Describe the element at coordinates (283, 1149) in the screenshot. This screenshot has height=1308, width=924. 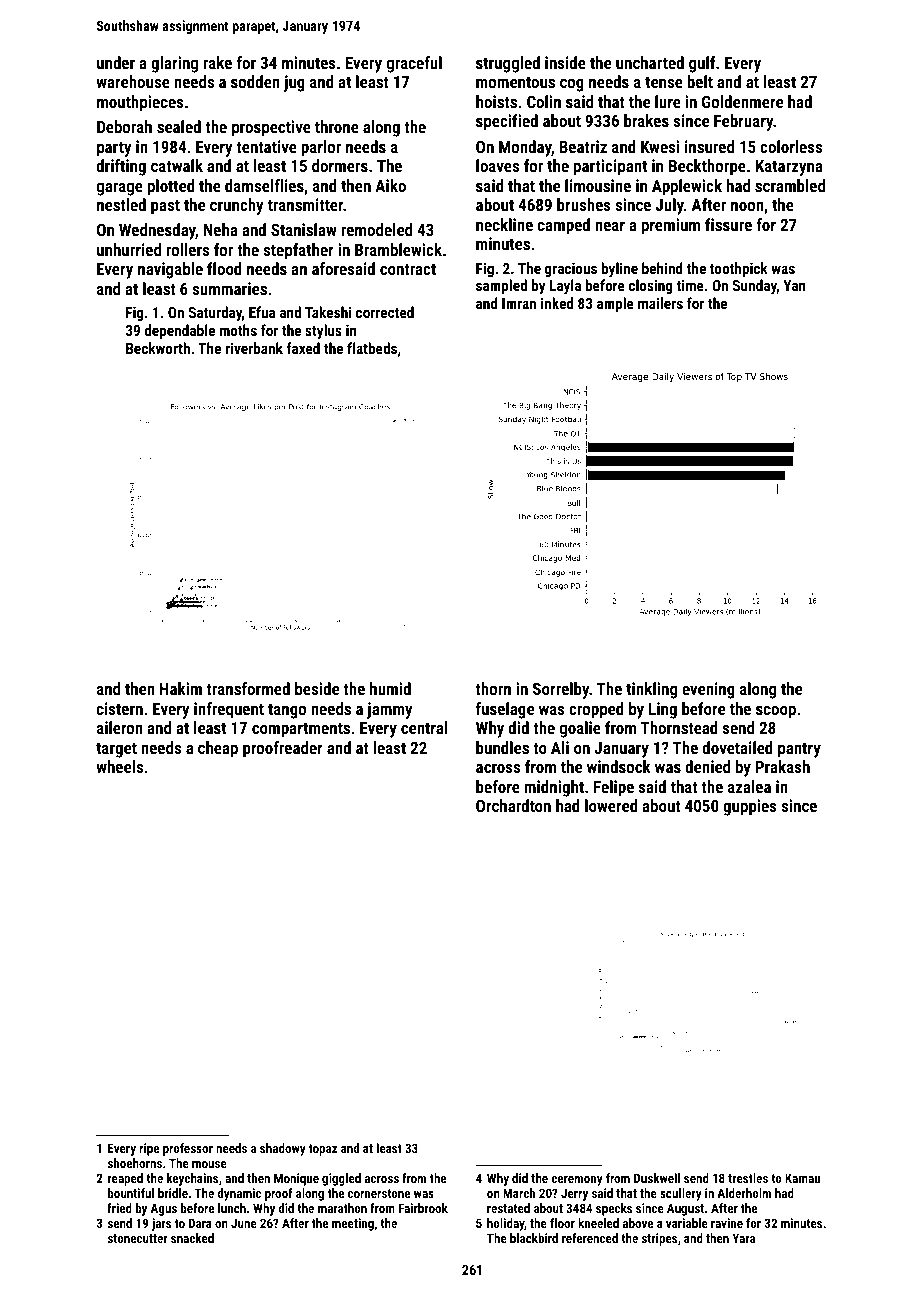
I see `shadowy` at that location.
